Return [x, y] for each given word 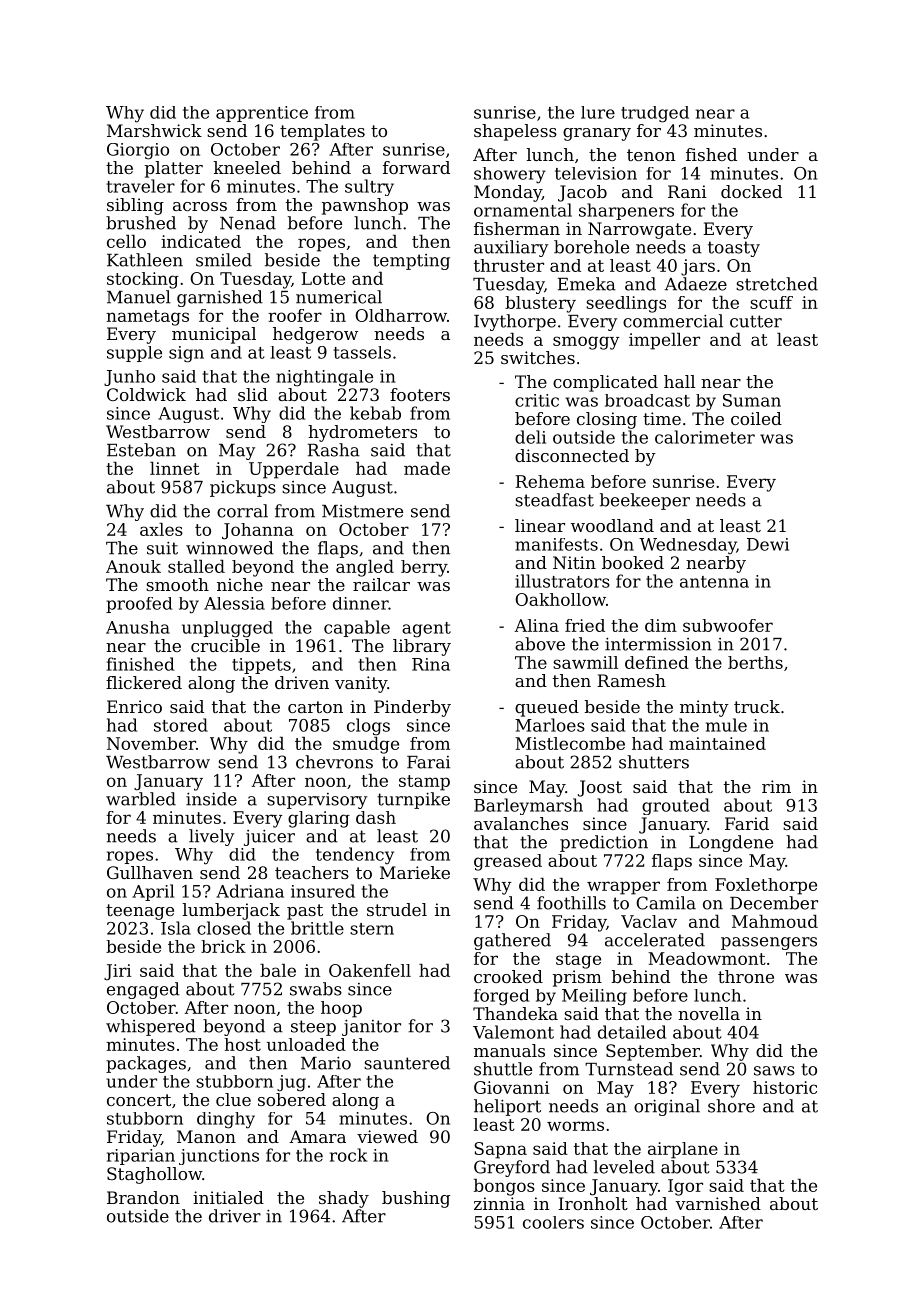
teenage [140, 912]
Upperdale [294, 470]
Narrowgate [639, 230]
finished [140, 664]
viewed [387, 1136]
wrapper [623, 888]
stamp [424, 783]
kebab [375, 413]
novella [709, 1013]
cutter [756, 321]
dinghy [226, 1120]
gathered [512, 941]
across [200, 206]
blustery [540, 304]
